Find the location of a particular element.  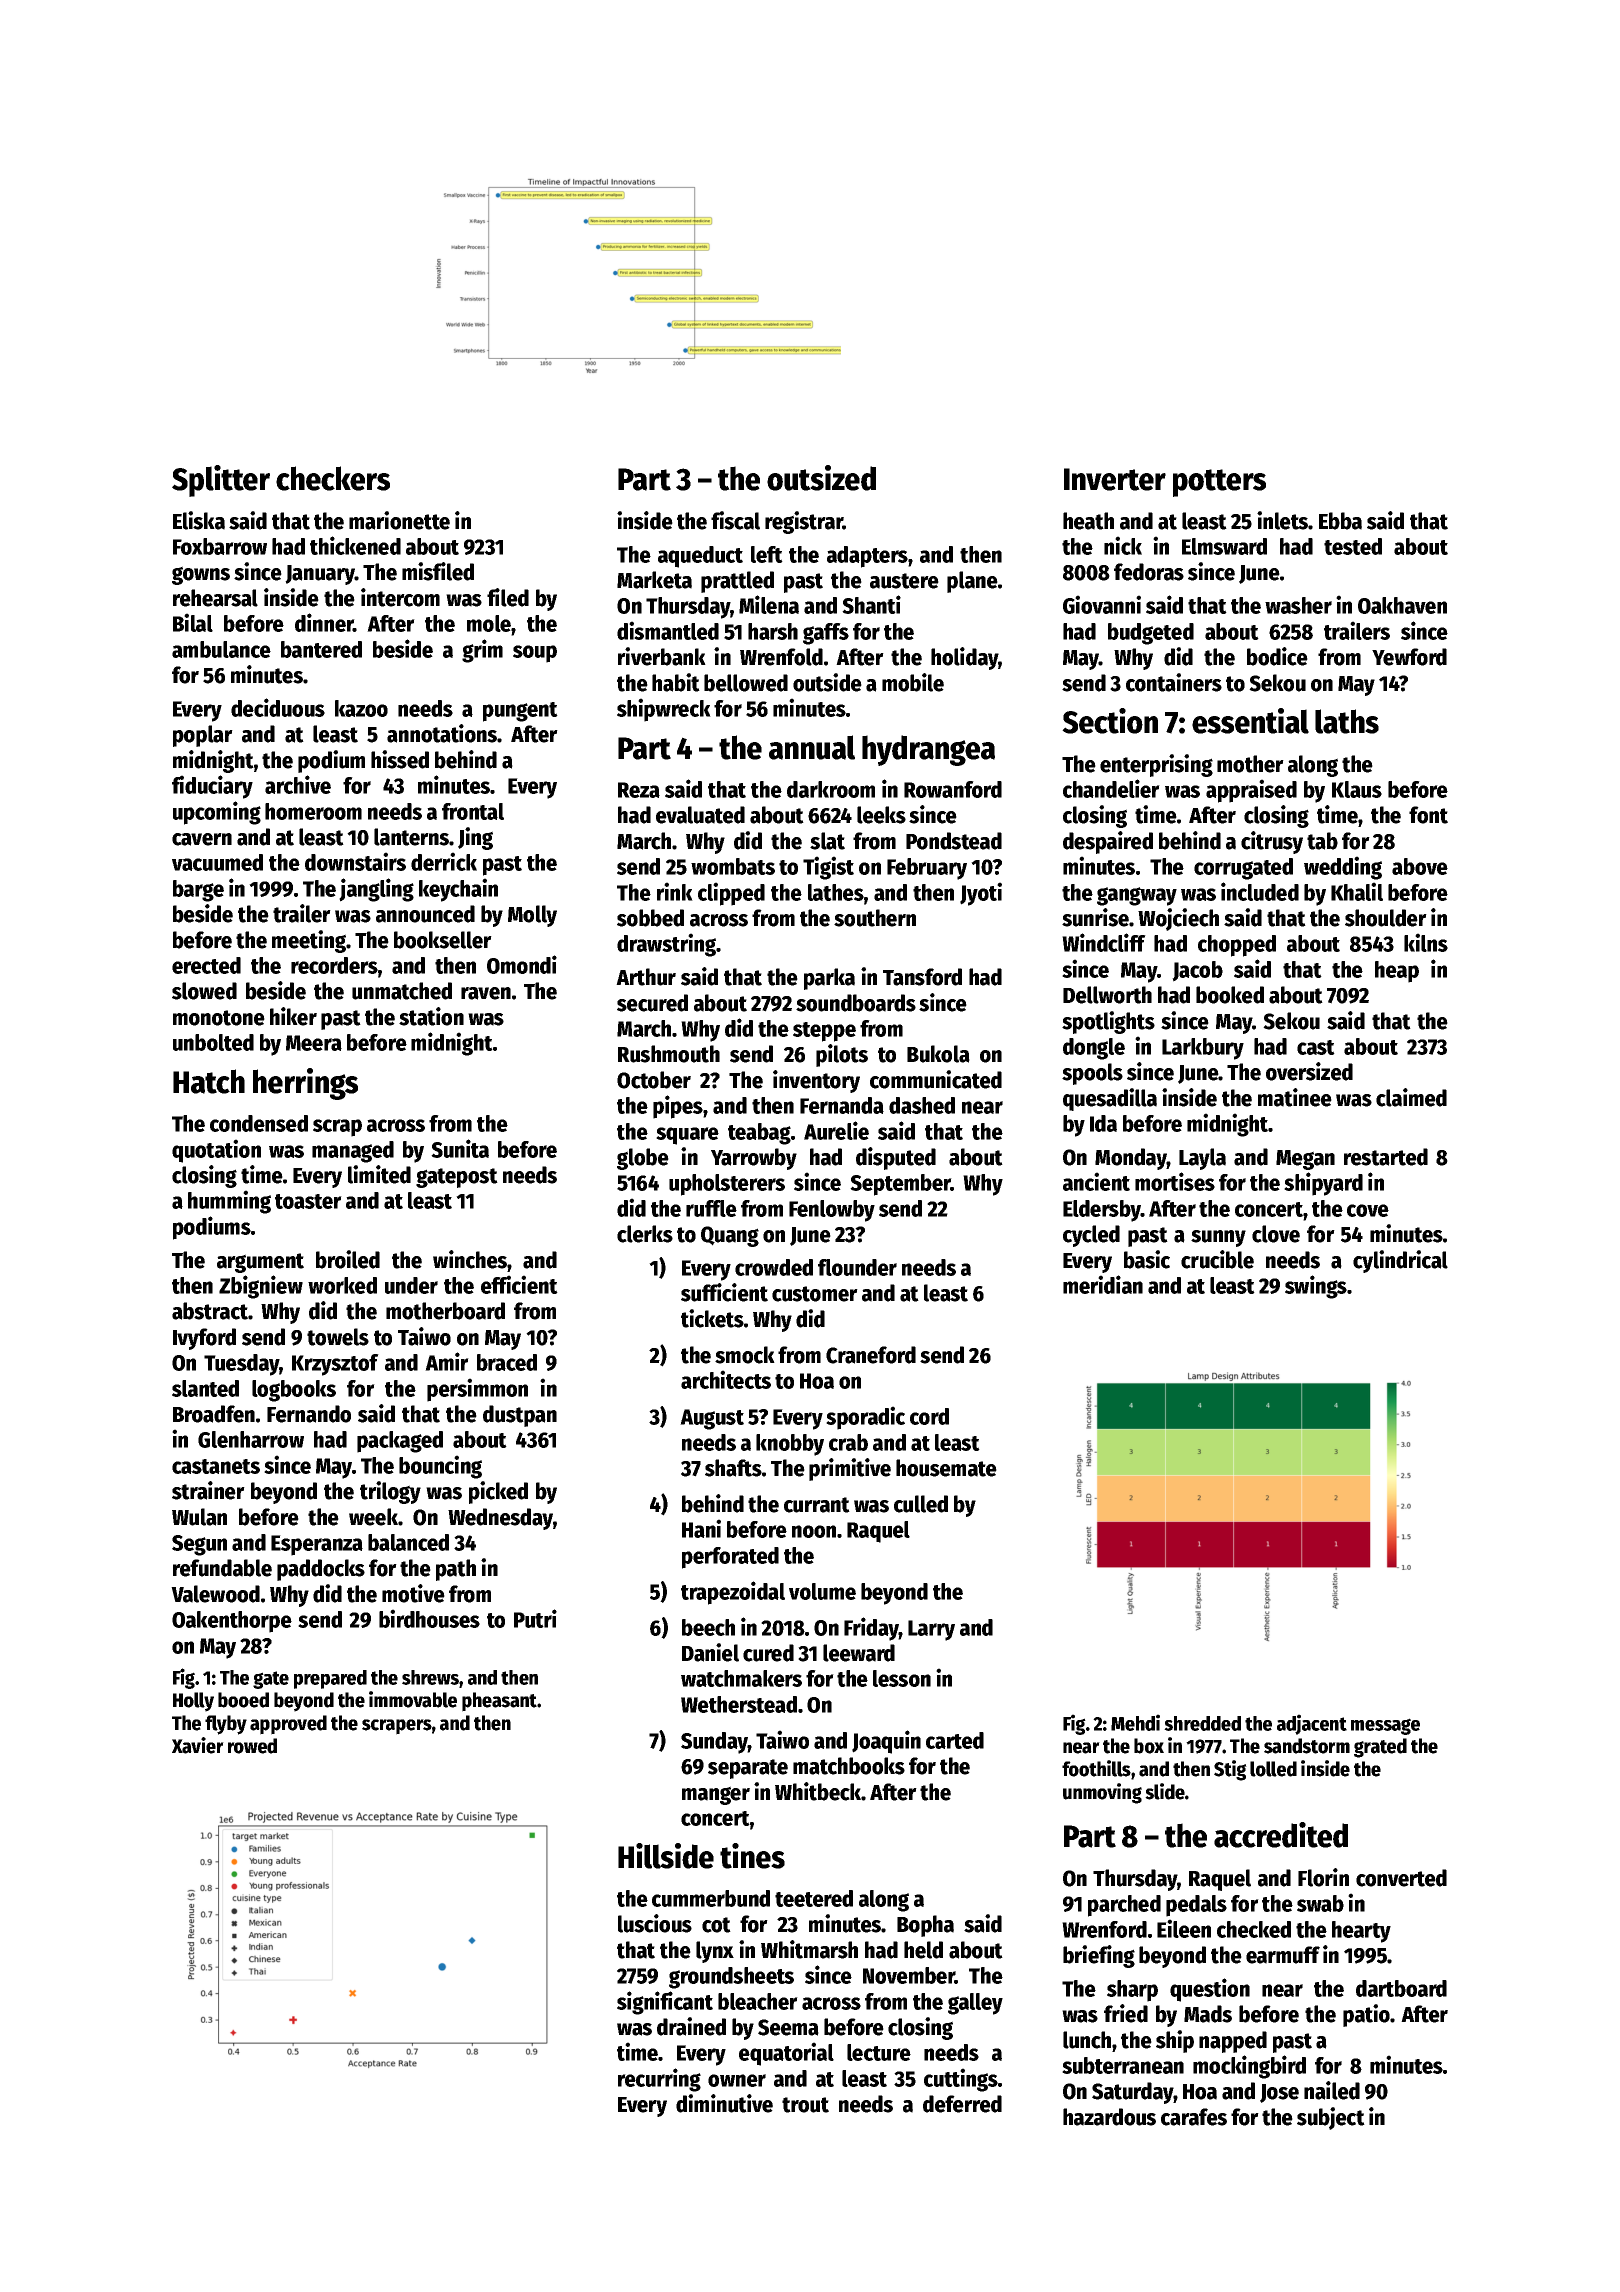

Inverter is located at coordinates (1115, 479).
